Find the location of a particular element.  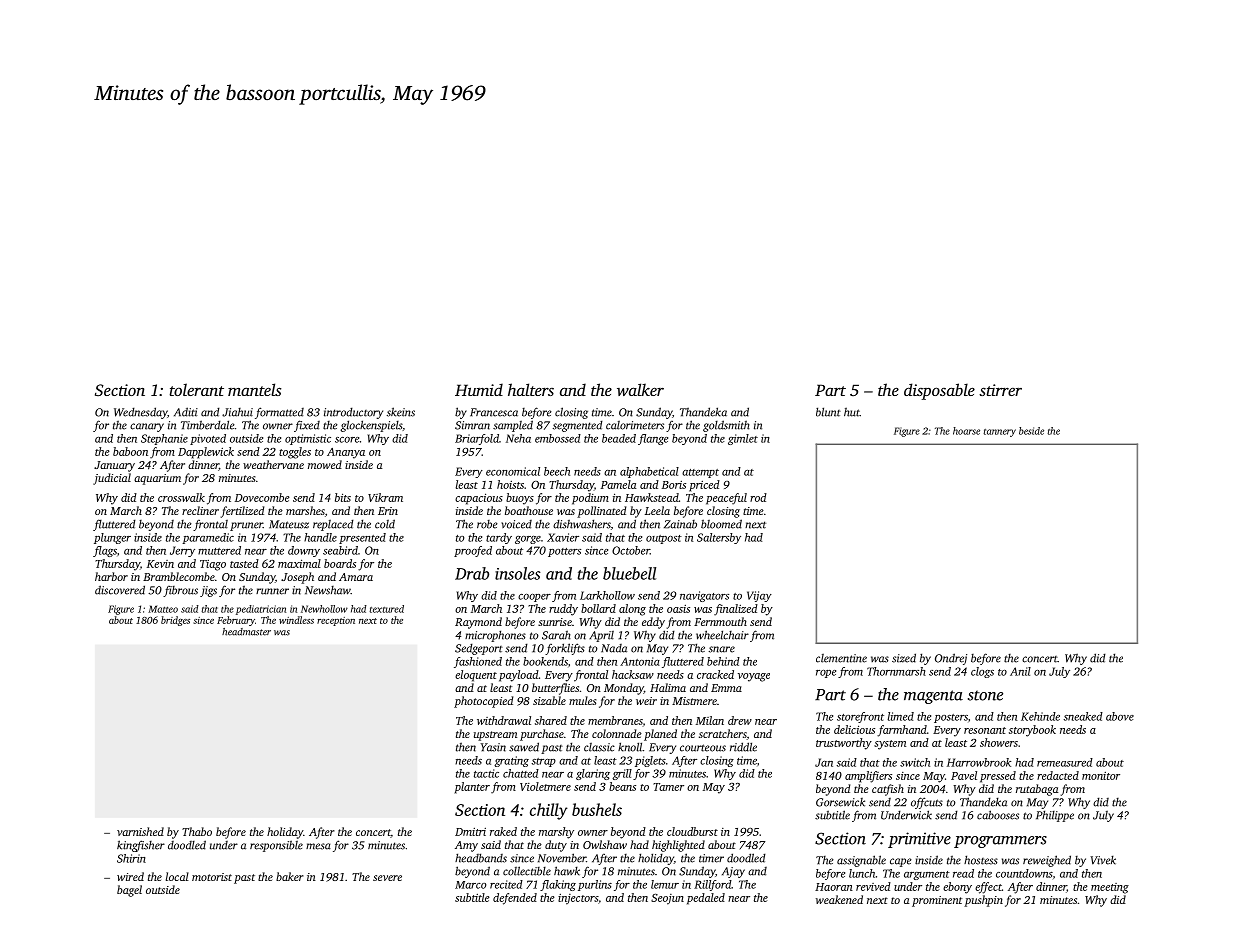

Yasin is located at coordinates (493, 747).
